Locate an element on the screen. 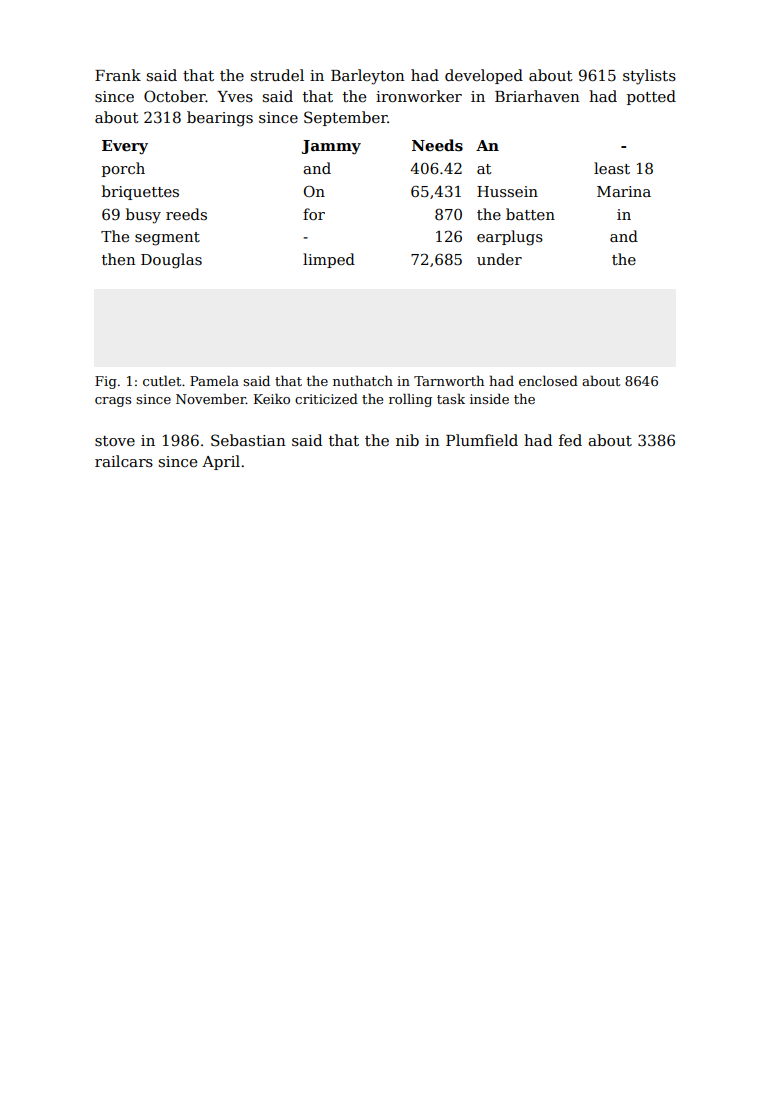 This screenshot has height=1095, width=771. stove is located at coordinates (115, 441).
